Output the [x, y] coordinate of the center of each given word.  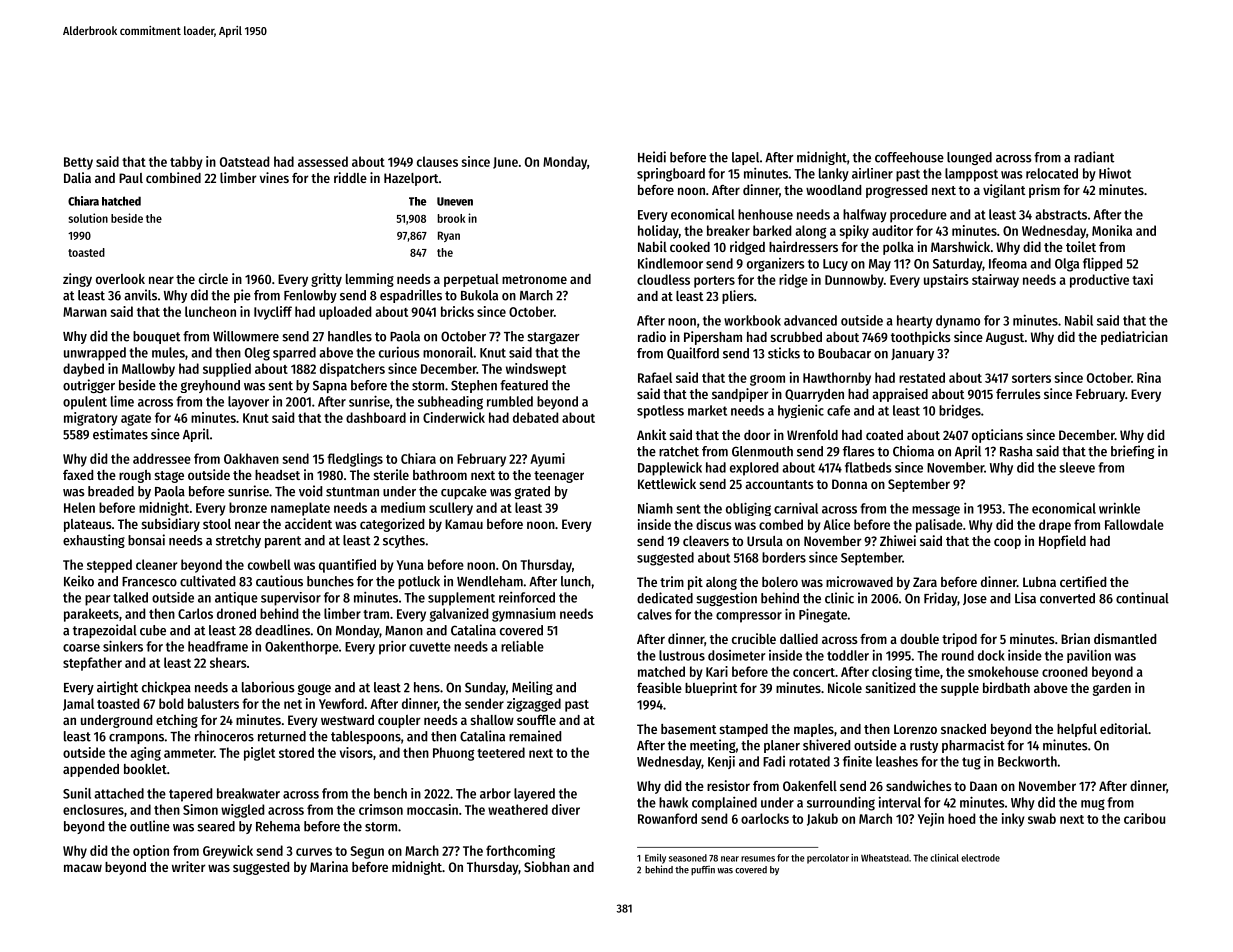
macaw [83, 868]
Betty [78, 163]
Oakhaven [251, 458]
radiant [1094, 157]
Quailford [693, 353]
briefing [1132, 452]
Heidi [652, 157]
